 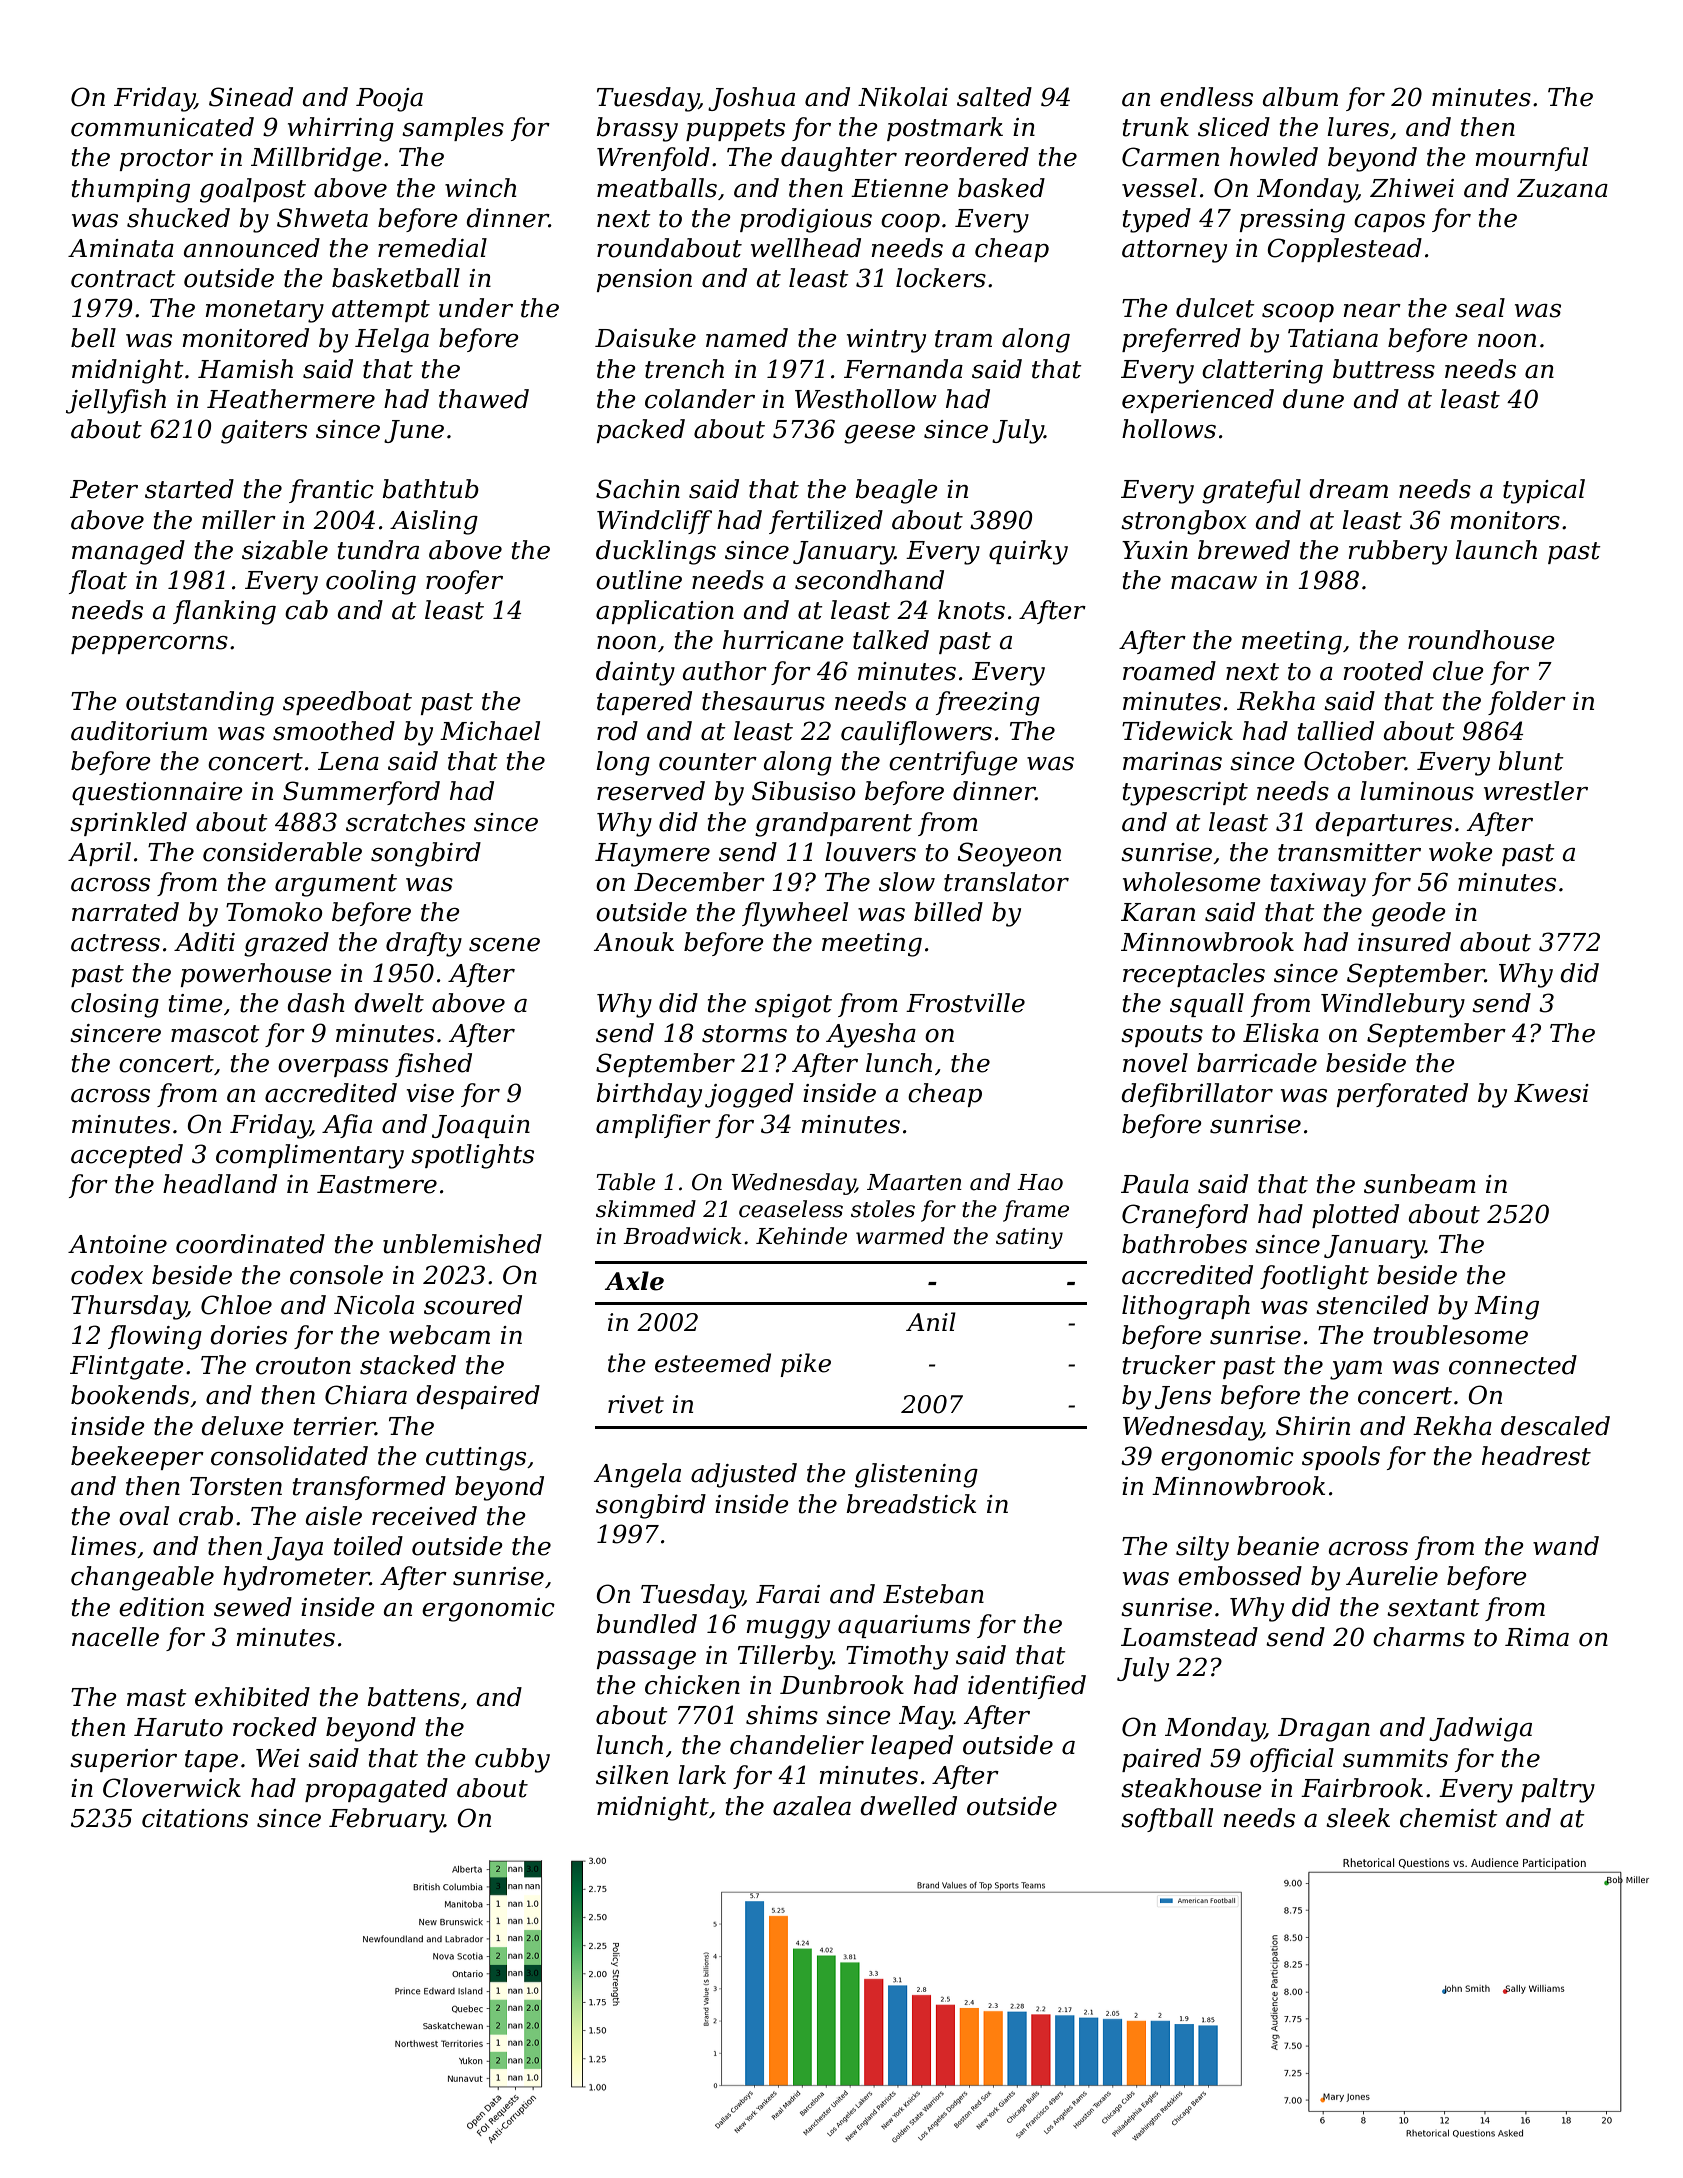 What do you see at coordinates (751, 99) in the screenshot?
I see `Joshua` at bounding box center [751, 99].
